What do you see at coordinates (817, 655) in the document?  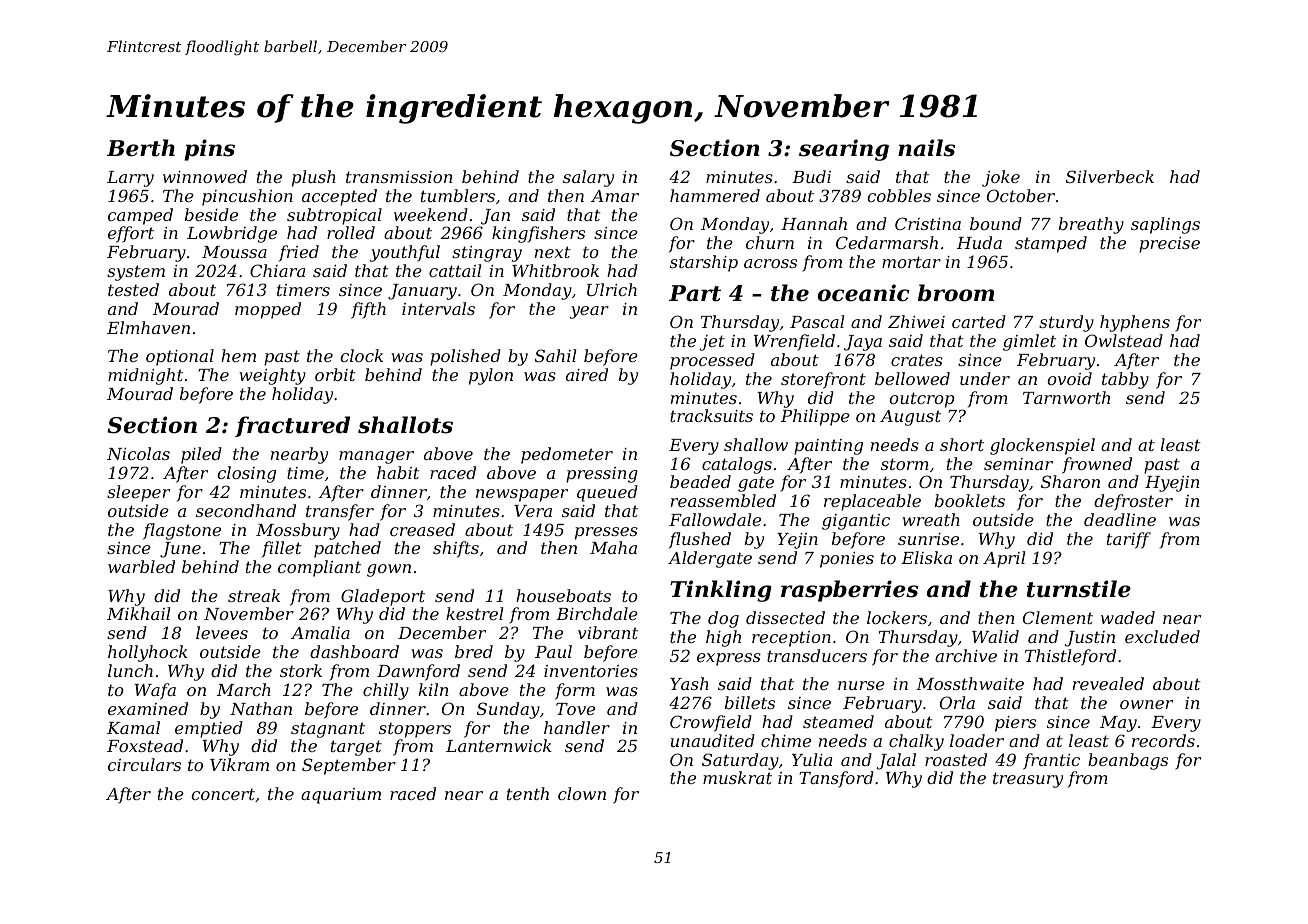 I see `transducers` at bounding box center [817, 655].
